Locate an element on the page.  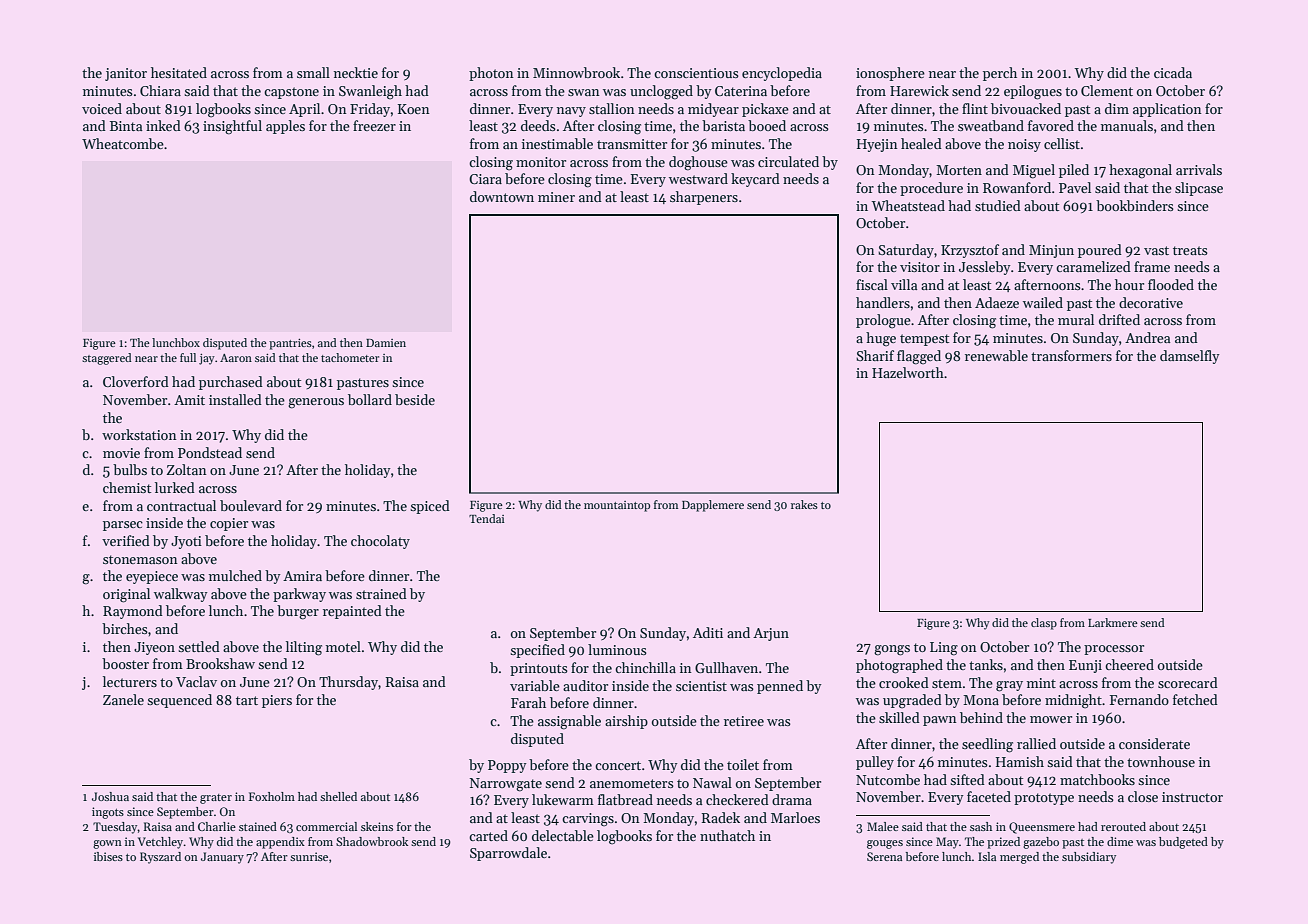
sunrise is located at coordinates (309, 856).
